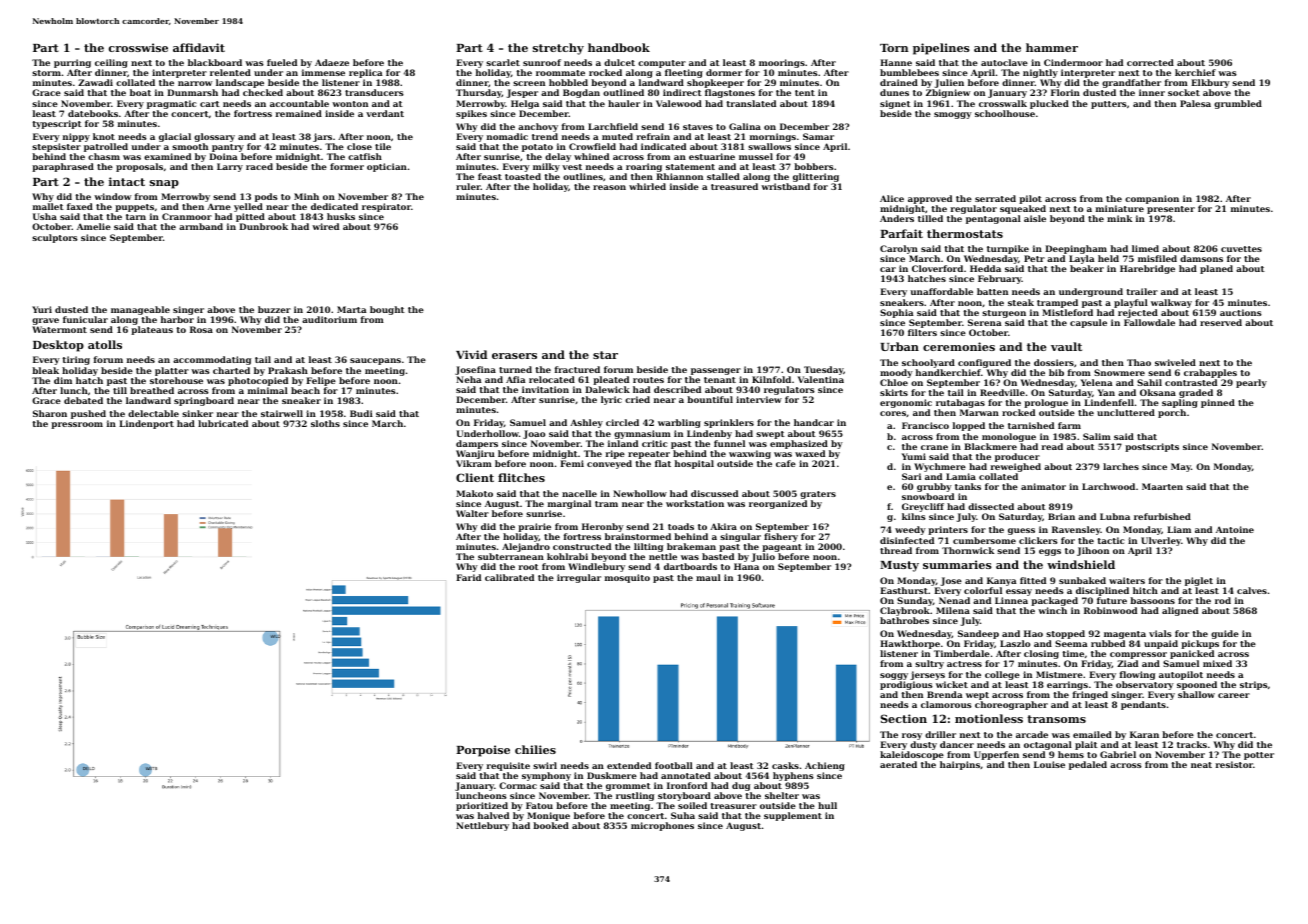 This screenshot has width=1308, height=924. I want to click on former, so click(347, 166).
